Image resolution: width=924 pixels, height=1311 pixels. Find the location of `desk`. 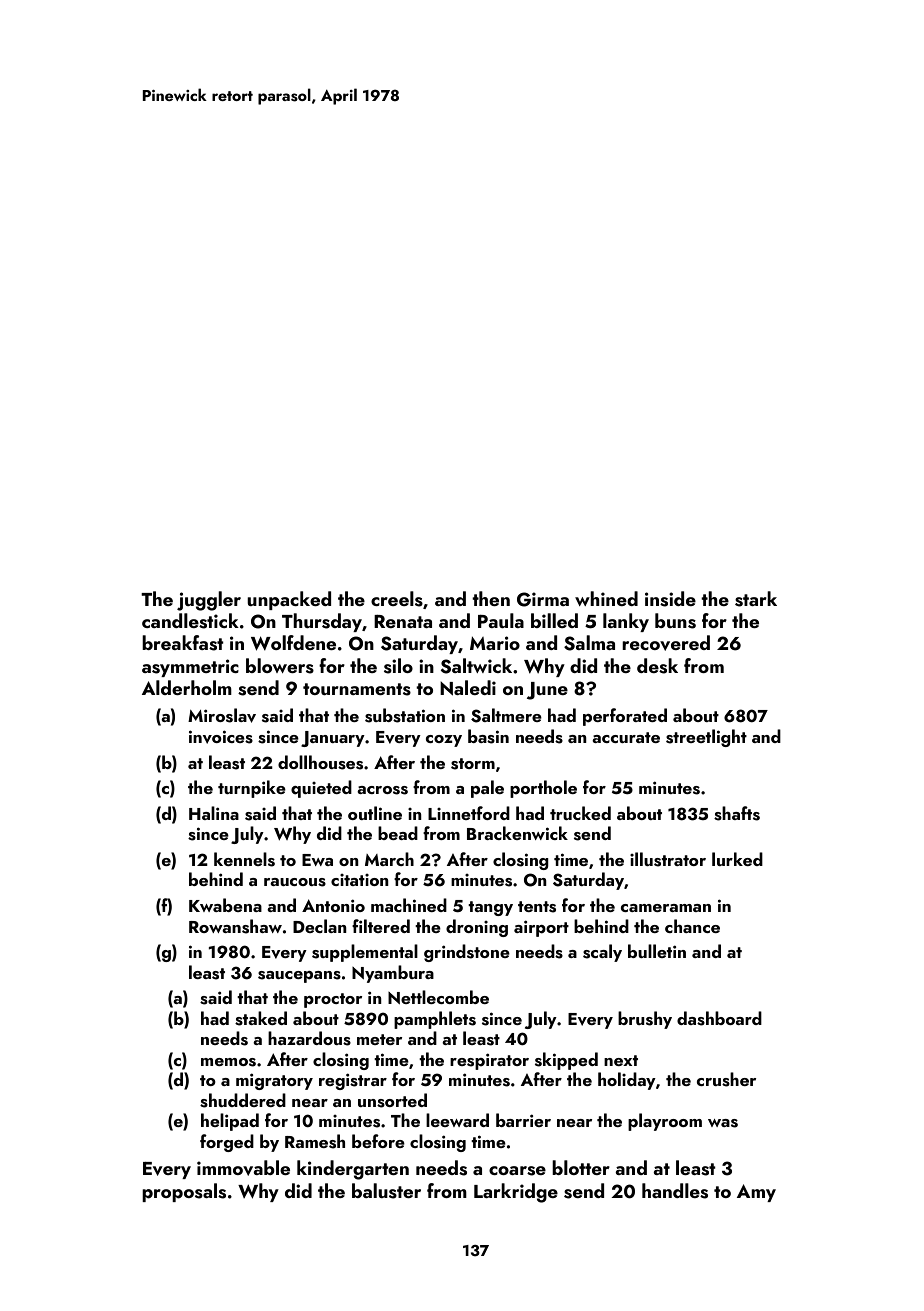

desk is located at coordinates (657, 666).
